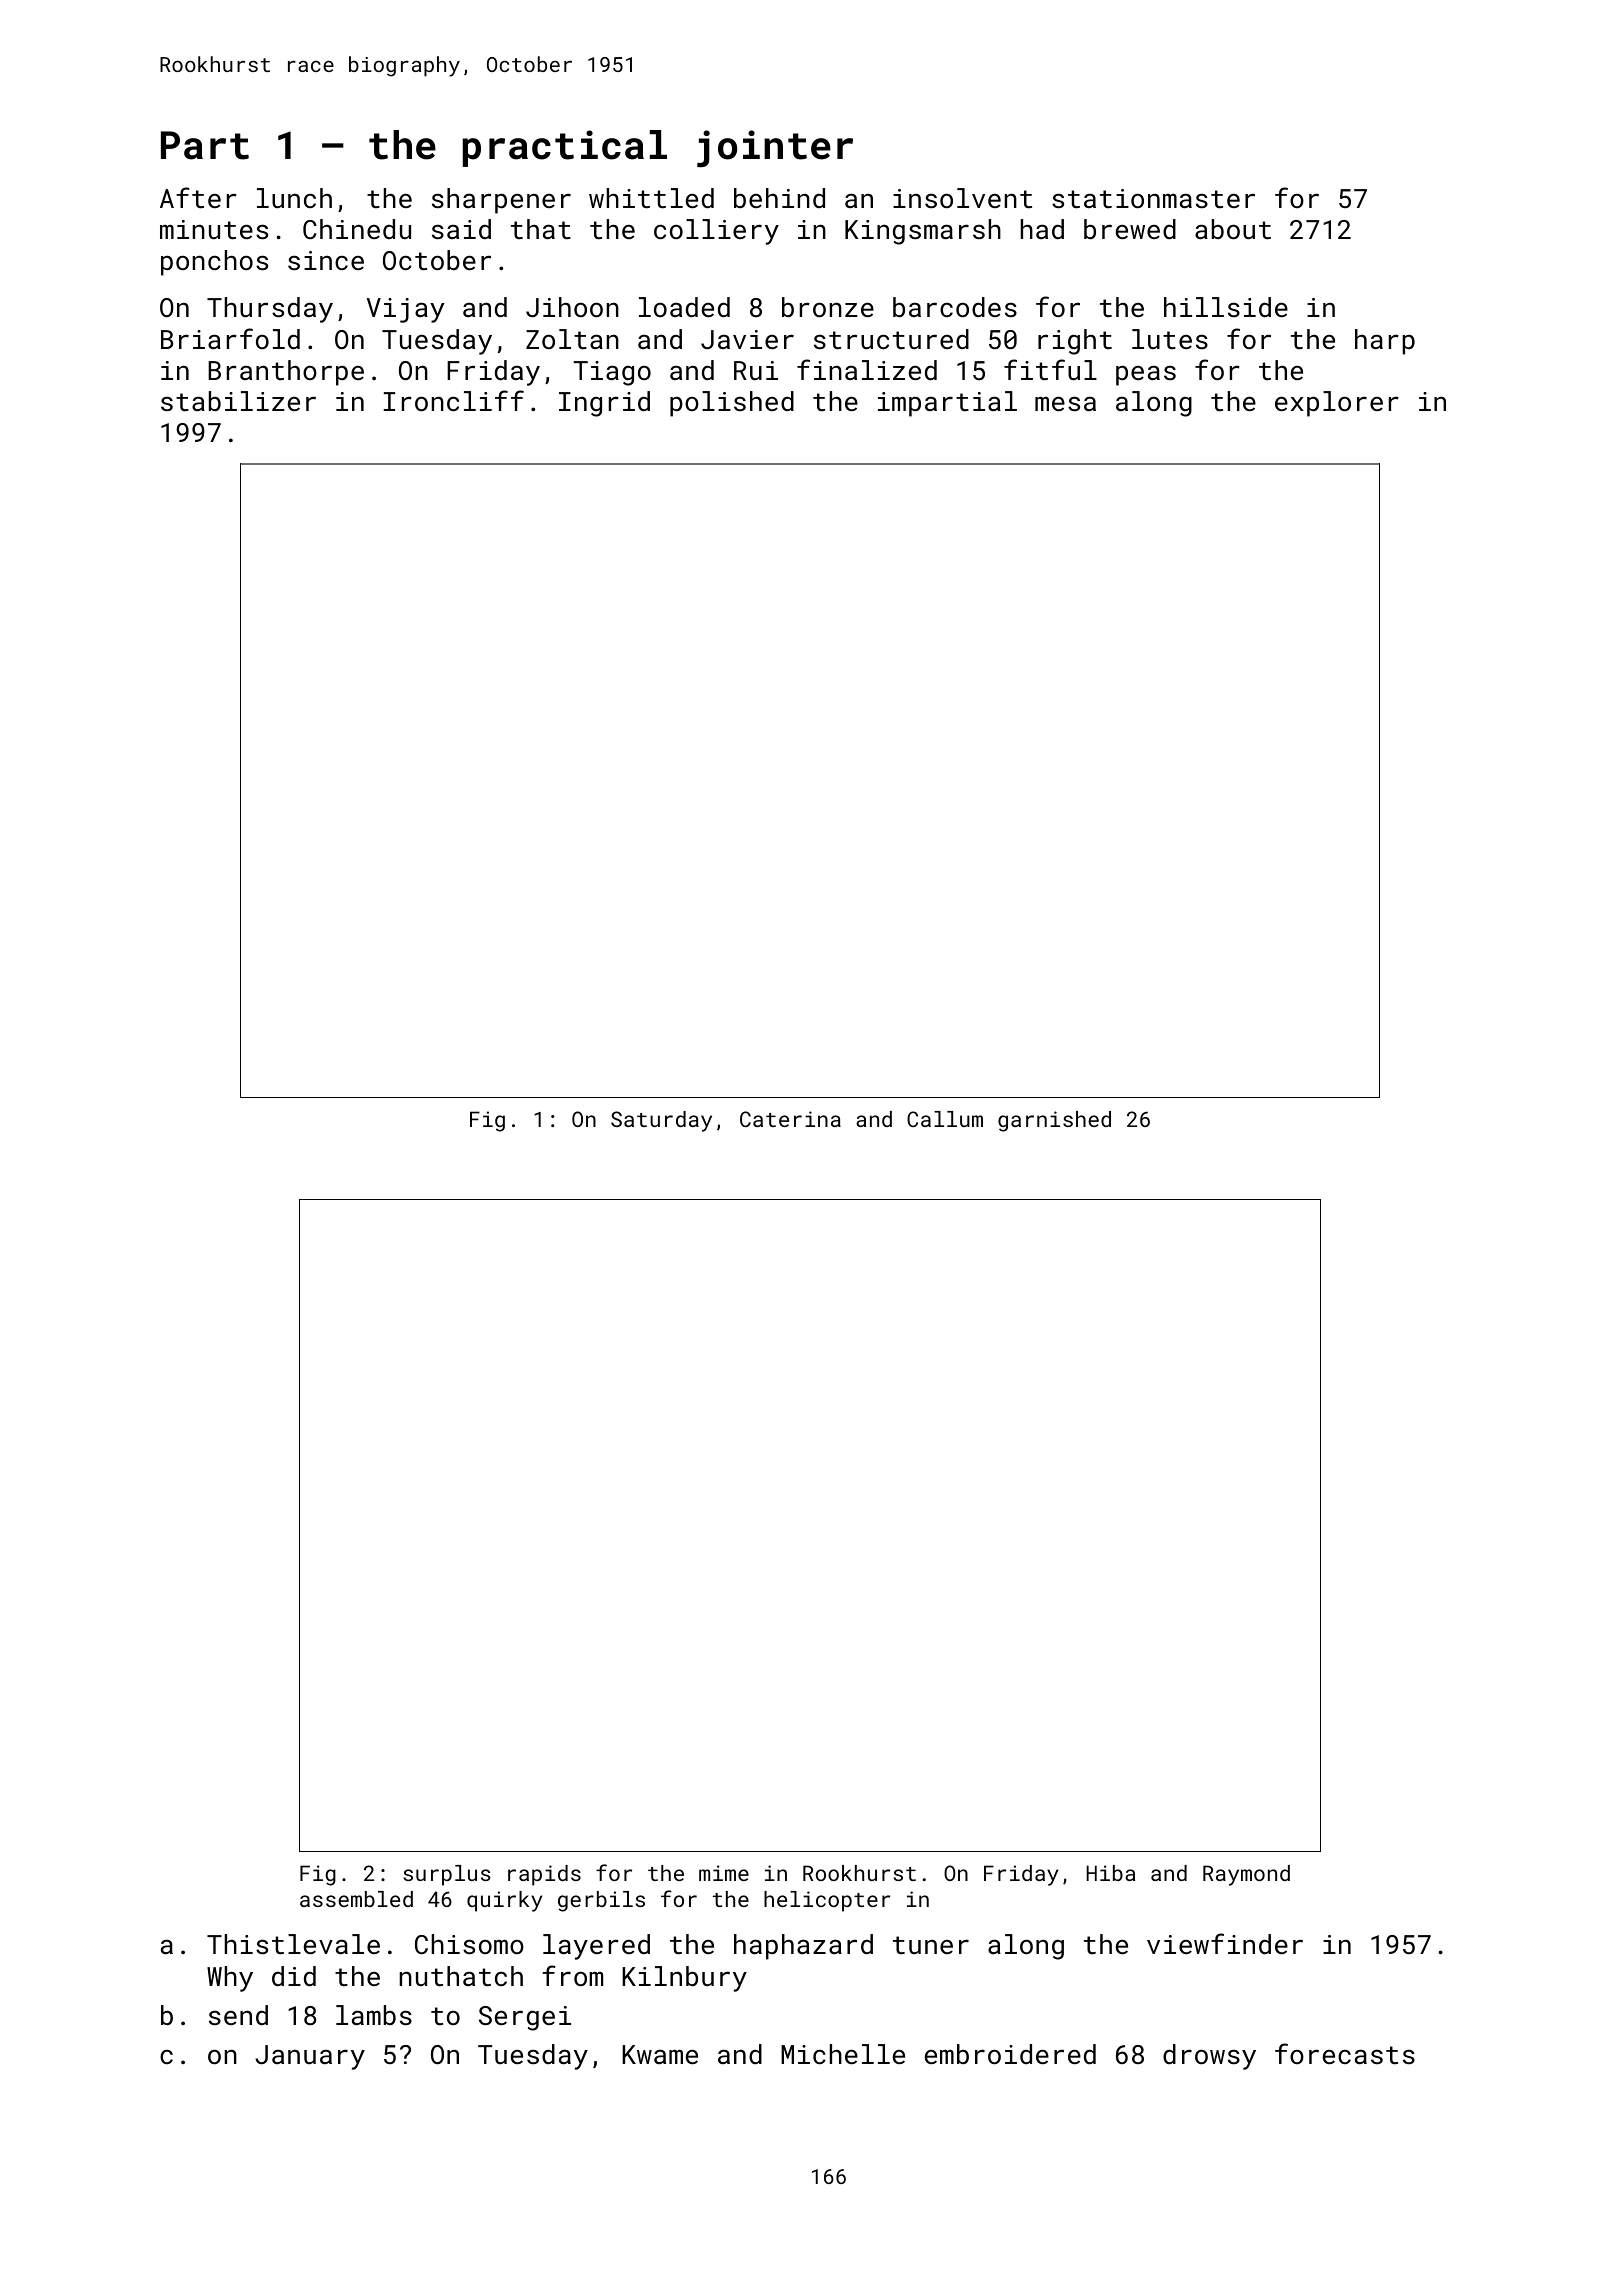 The image size is (1620, 2292). Describe the element at coordinates (1246, 1875) in the screenshot. I see `Raymond` at that location.
